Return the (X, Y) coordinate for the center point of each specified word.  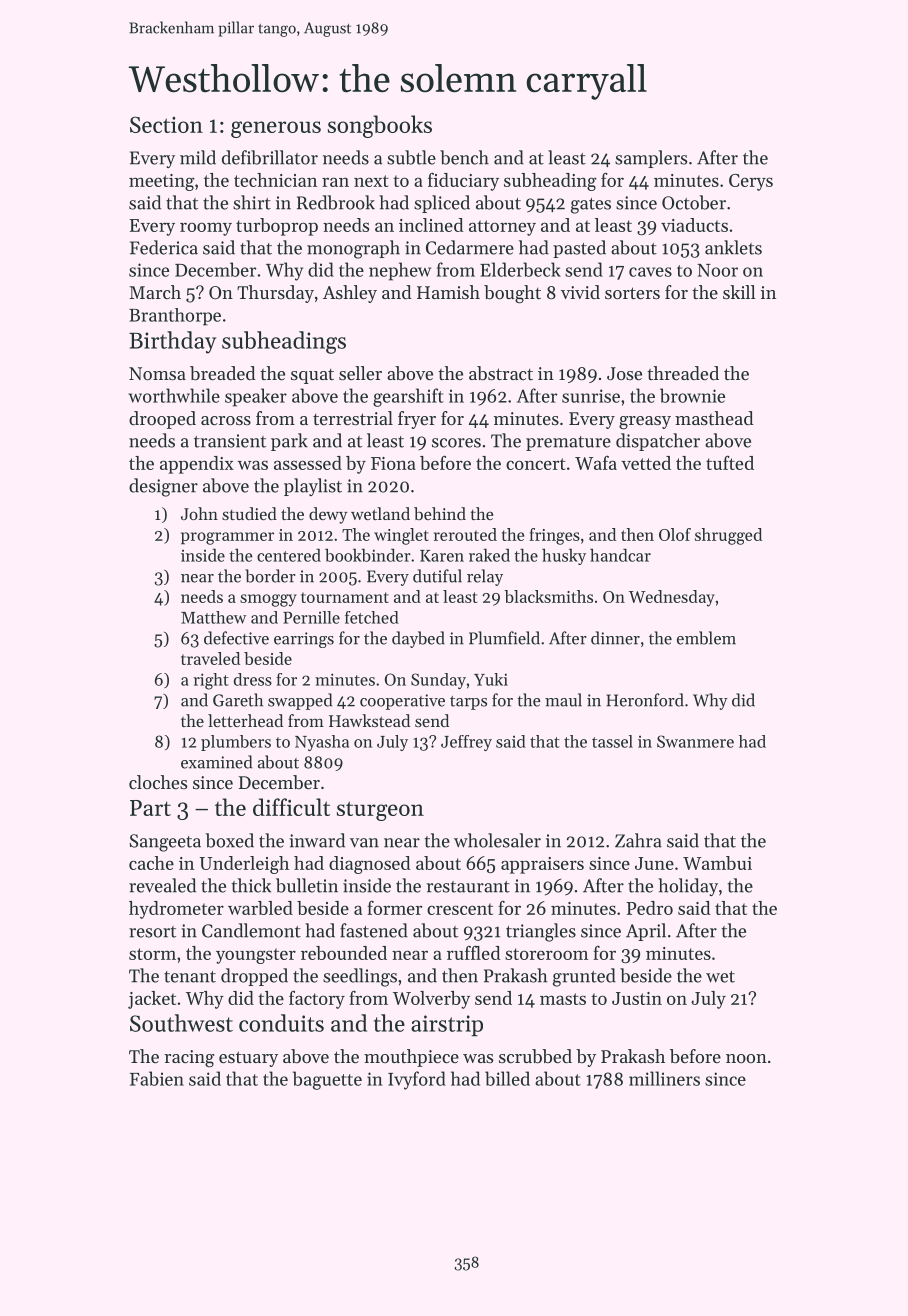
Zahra (638, 840)
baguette (327, 1080)
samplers (651, 159)
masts (563, 999)
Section (166, 124)
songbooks (380, 126)
